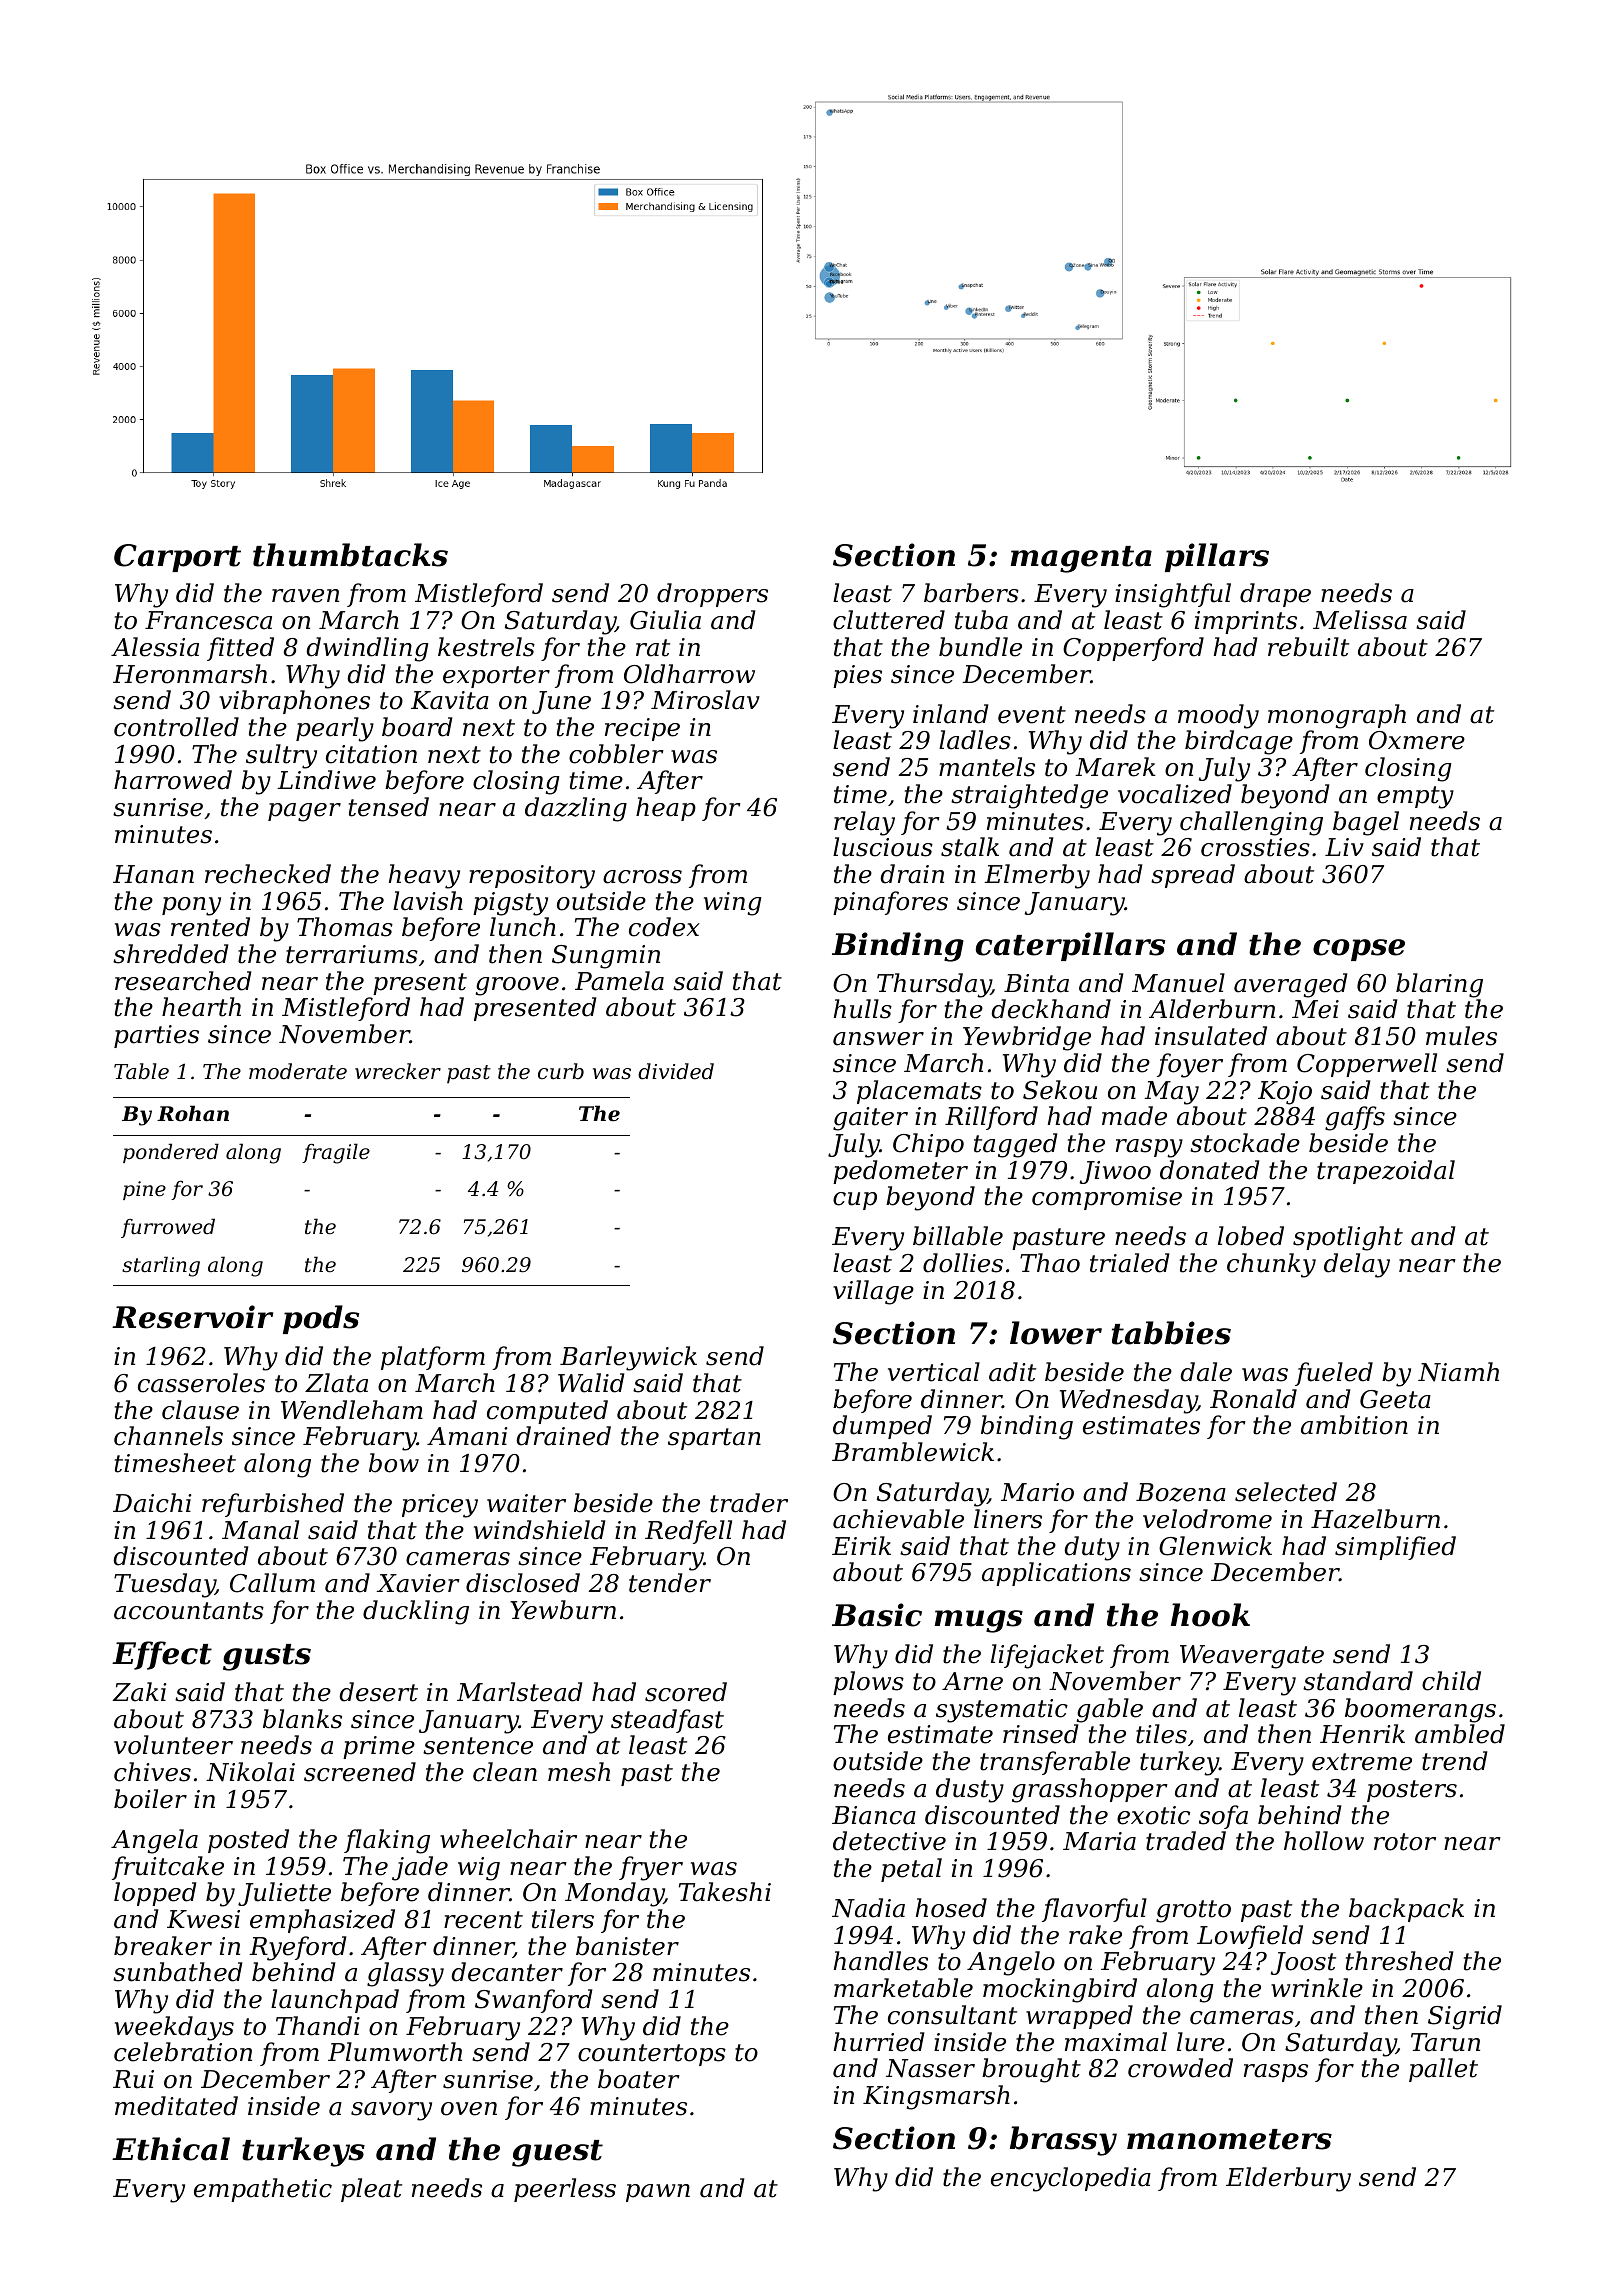  I want to click on Elderbury, so click(1288, 2179).
